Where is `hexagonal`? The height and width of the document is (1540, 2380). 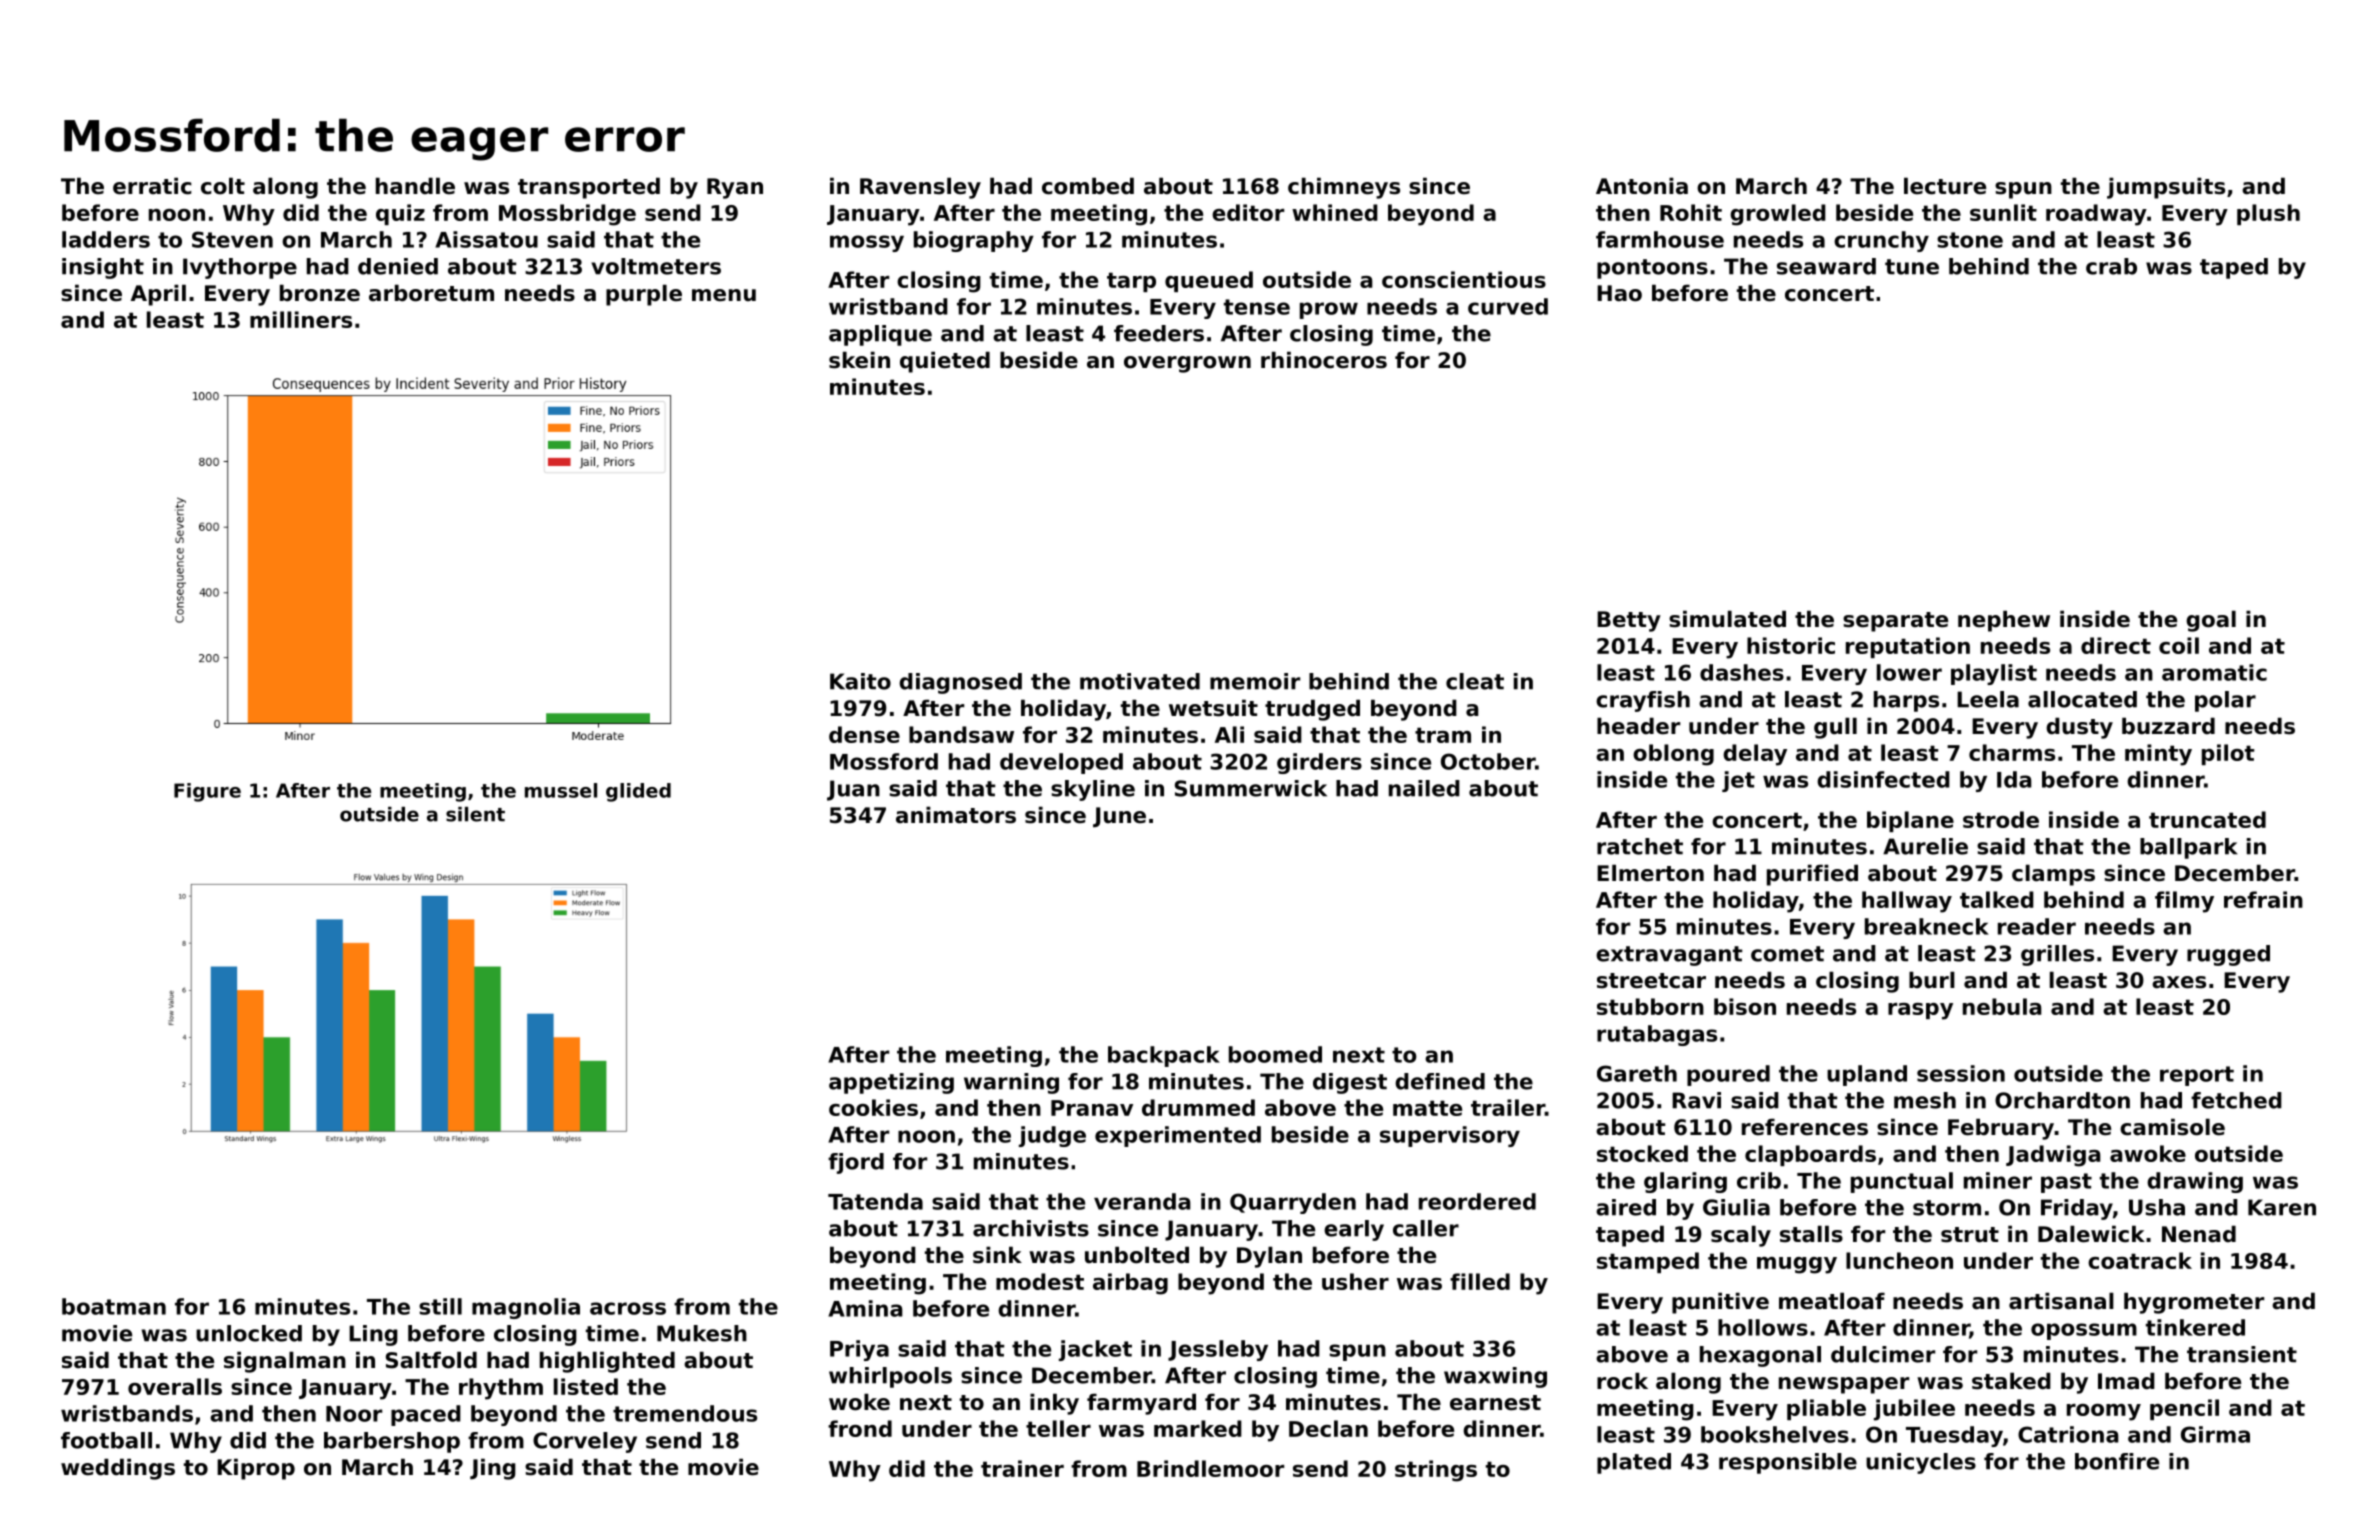
hexagonal is located at coordinates (1760, 1356).
